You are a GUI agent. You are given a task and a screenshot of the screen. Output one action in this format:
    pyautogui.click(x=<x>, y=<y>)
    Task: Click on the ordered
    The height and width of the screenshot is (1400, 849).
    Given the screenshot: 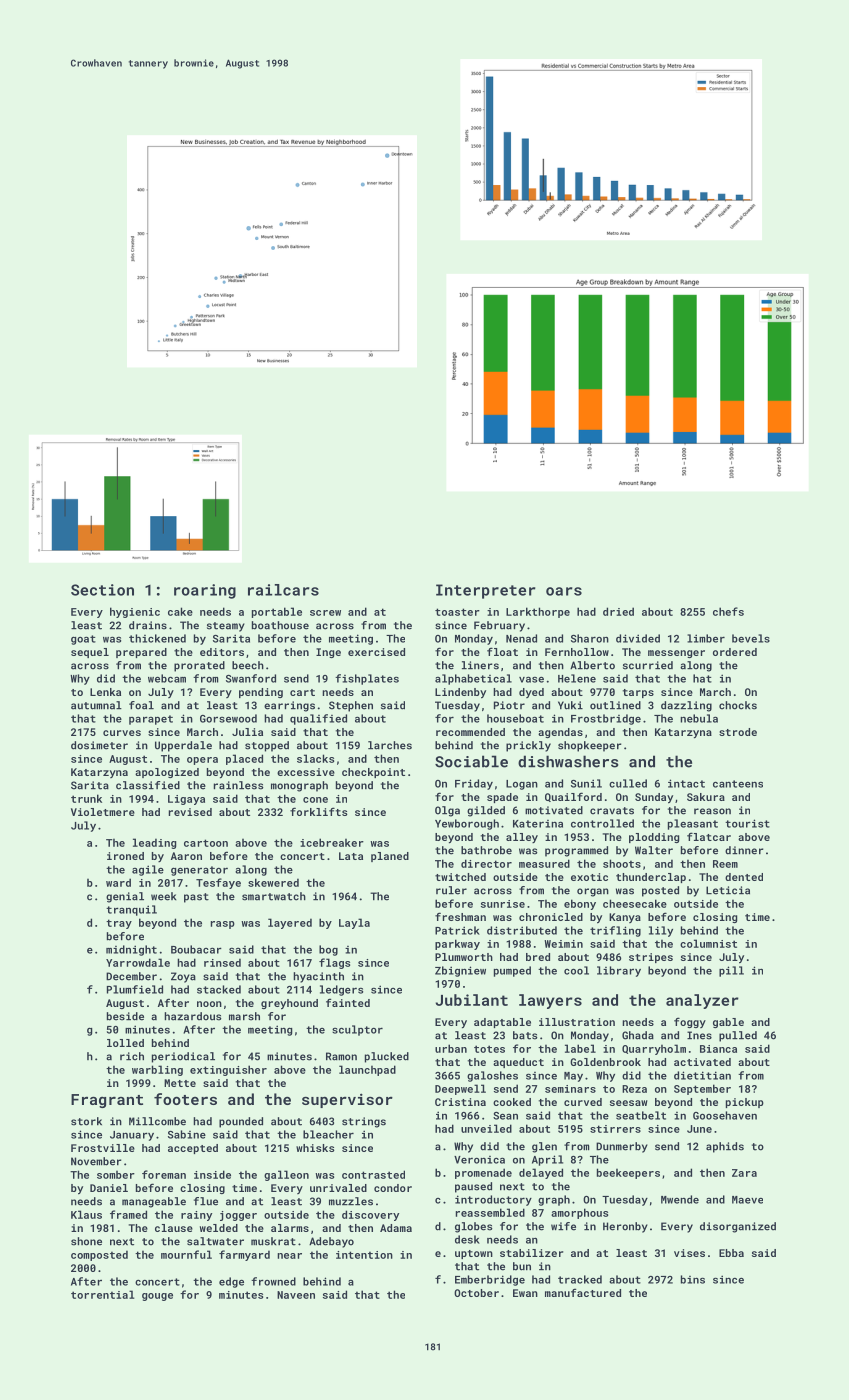 What is the action you would take?
    pyautogui.click(x=735, y=652)
